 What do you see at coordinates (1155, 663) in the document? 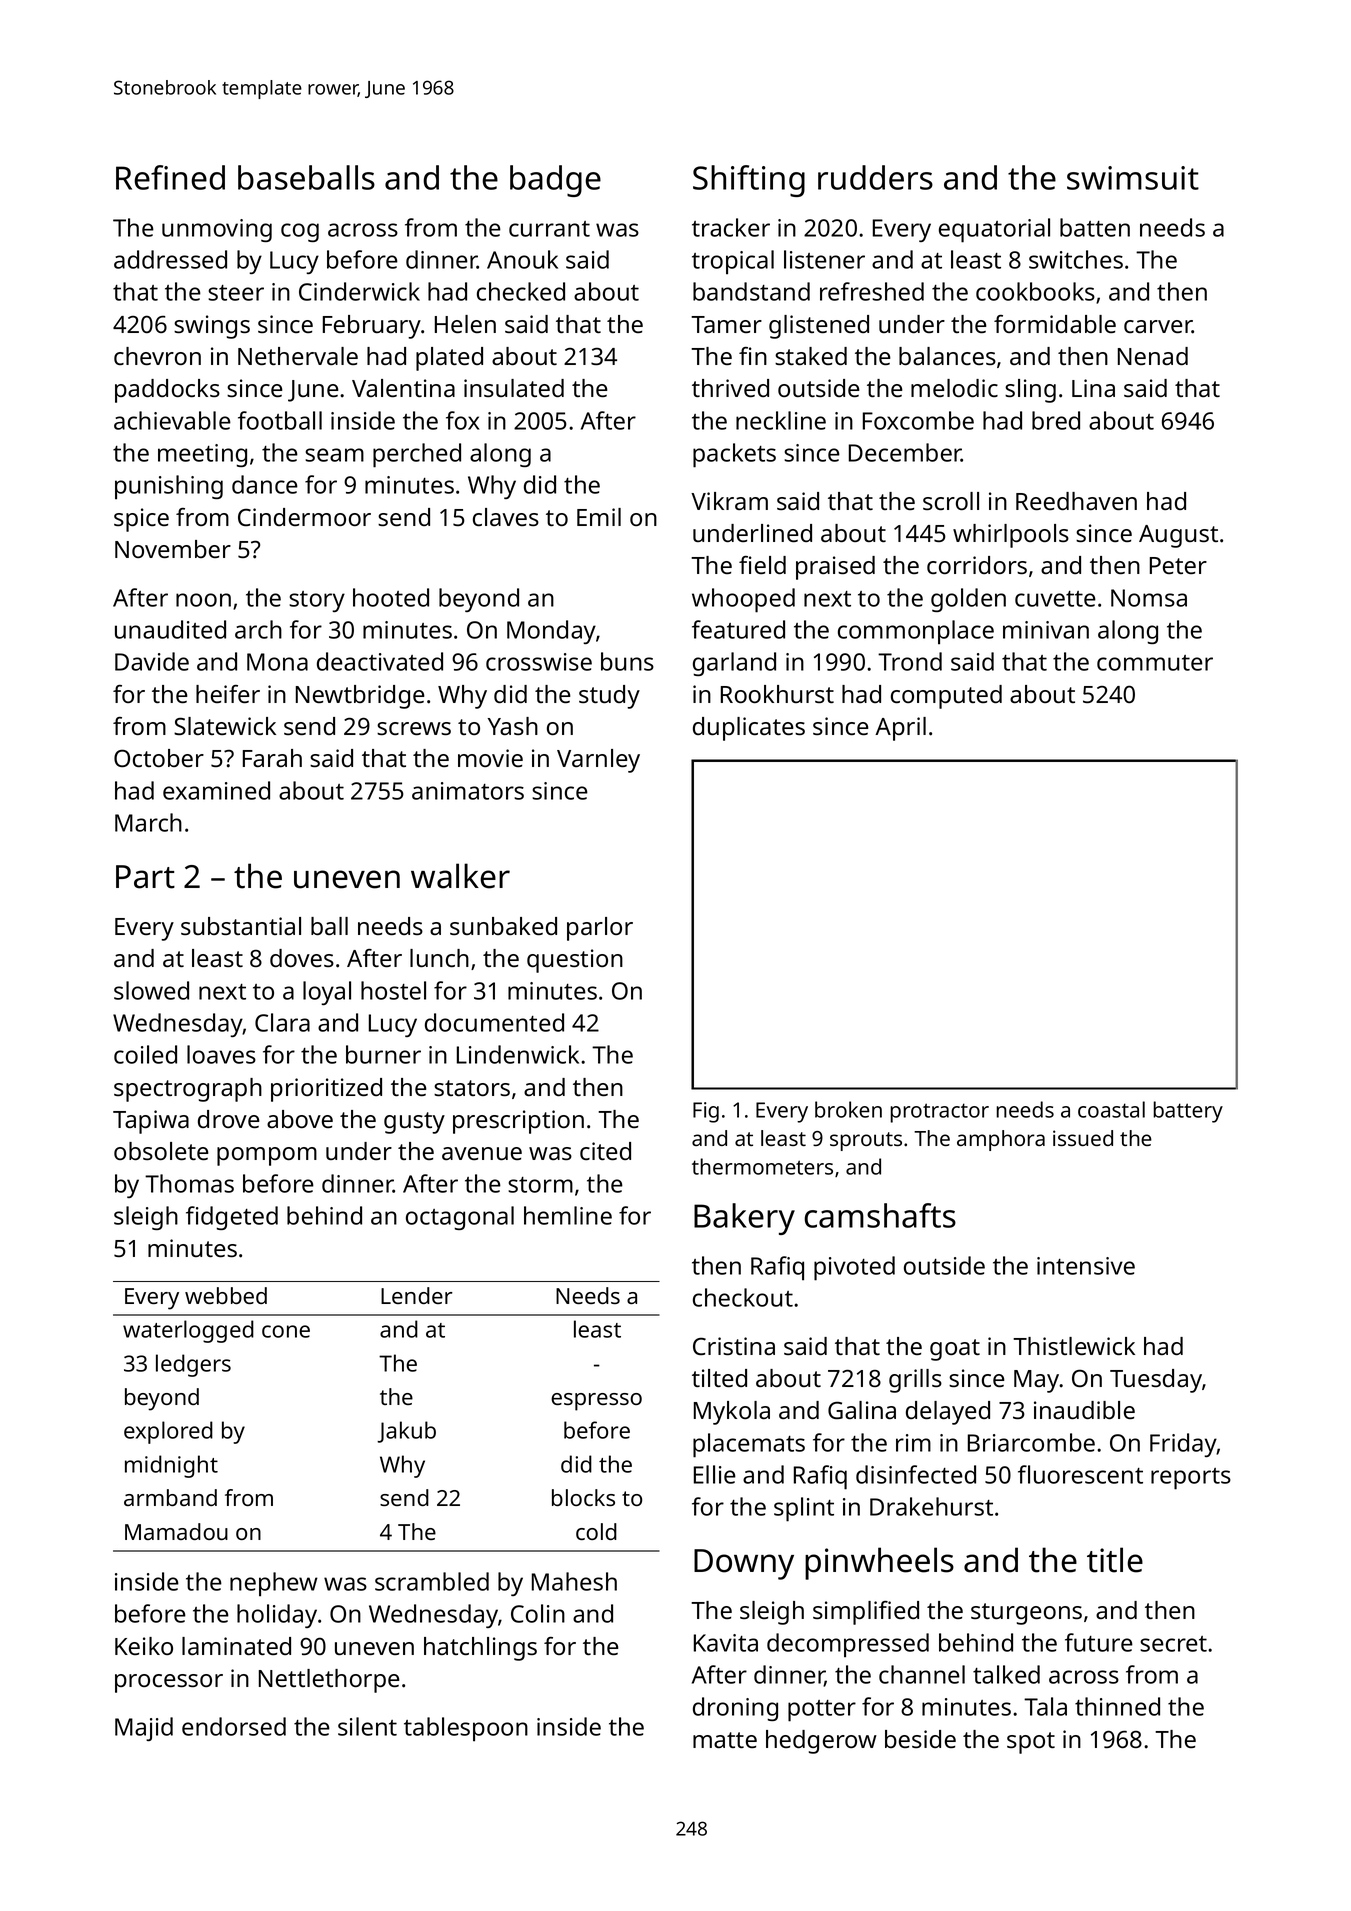
I see `commuter` at bounding box center [1155, 663].
